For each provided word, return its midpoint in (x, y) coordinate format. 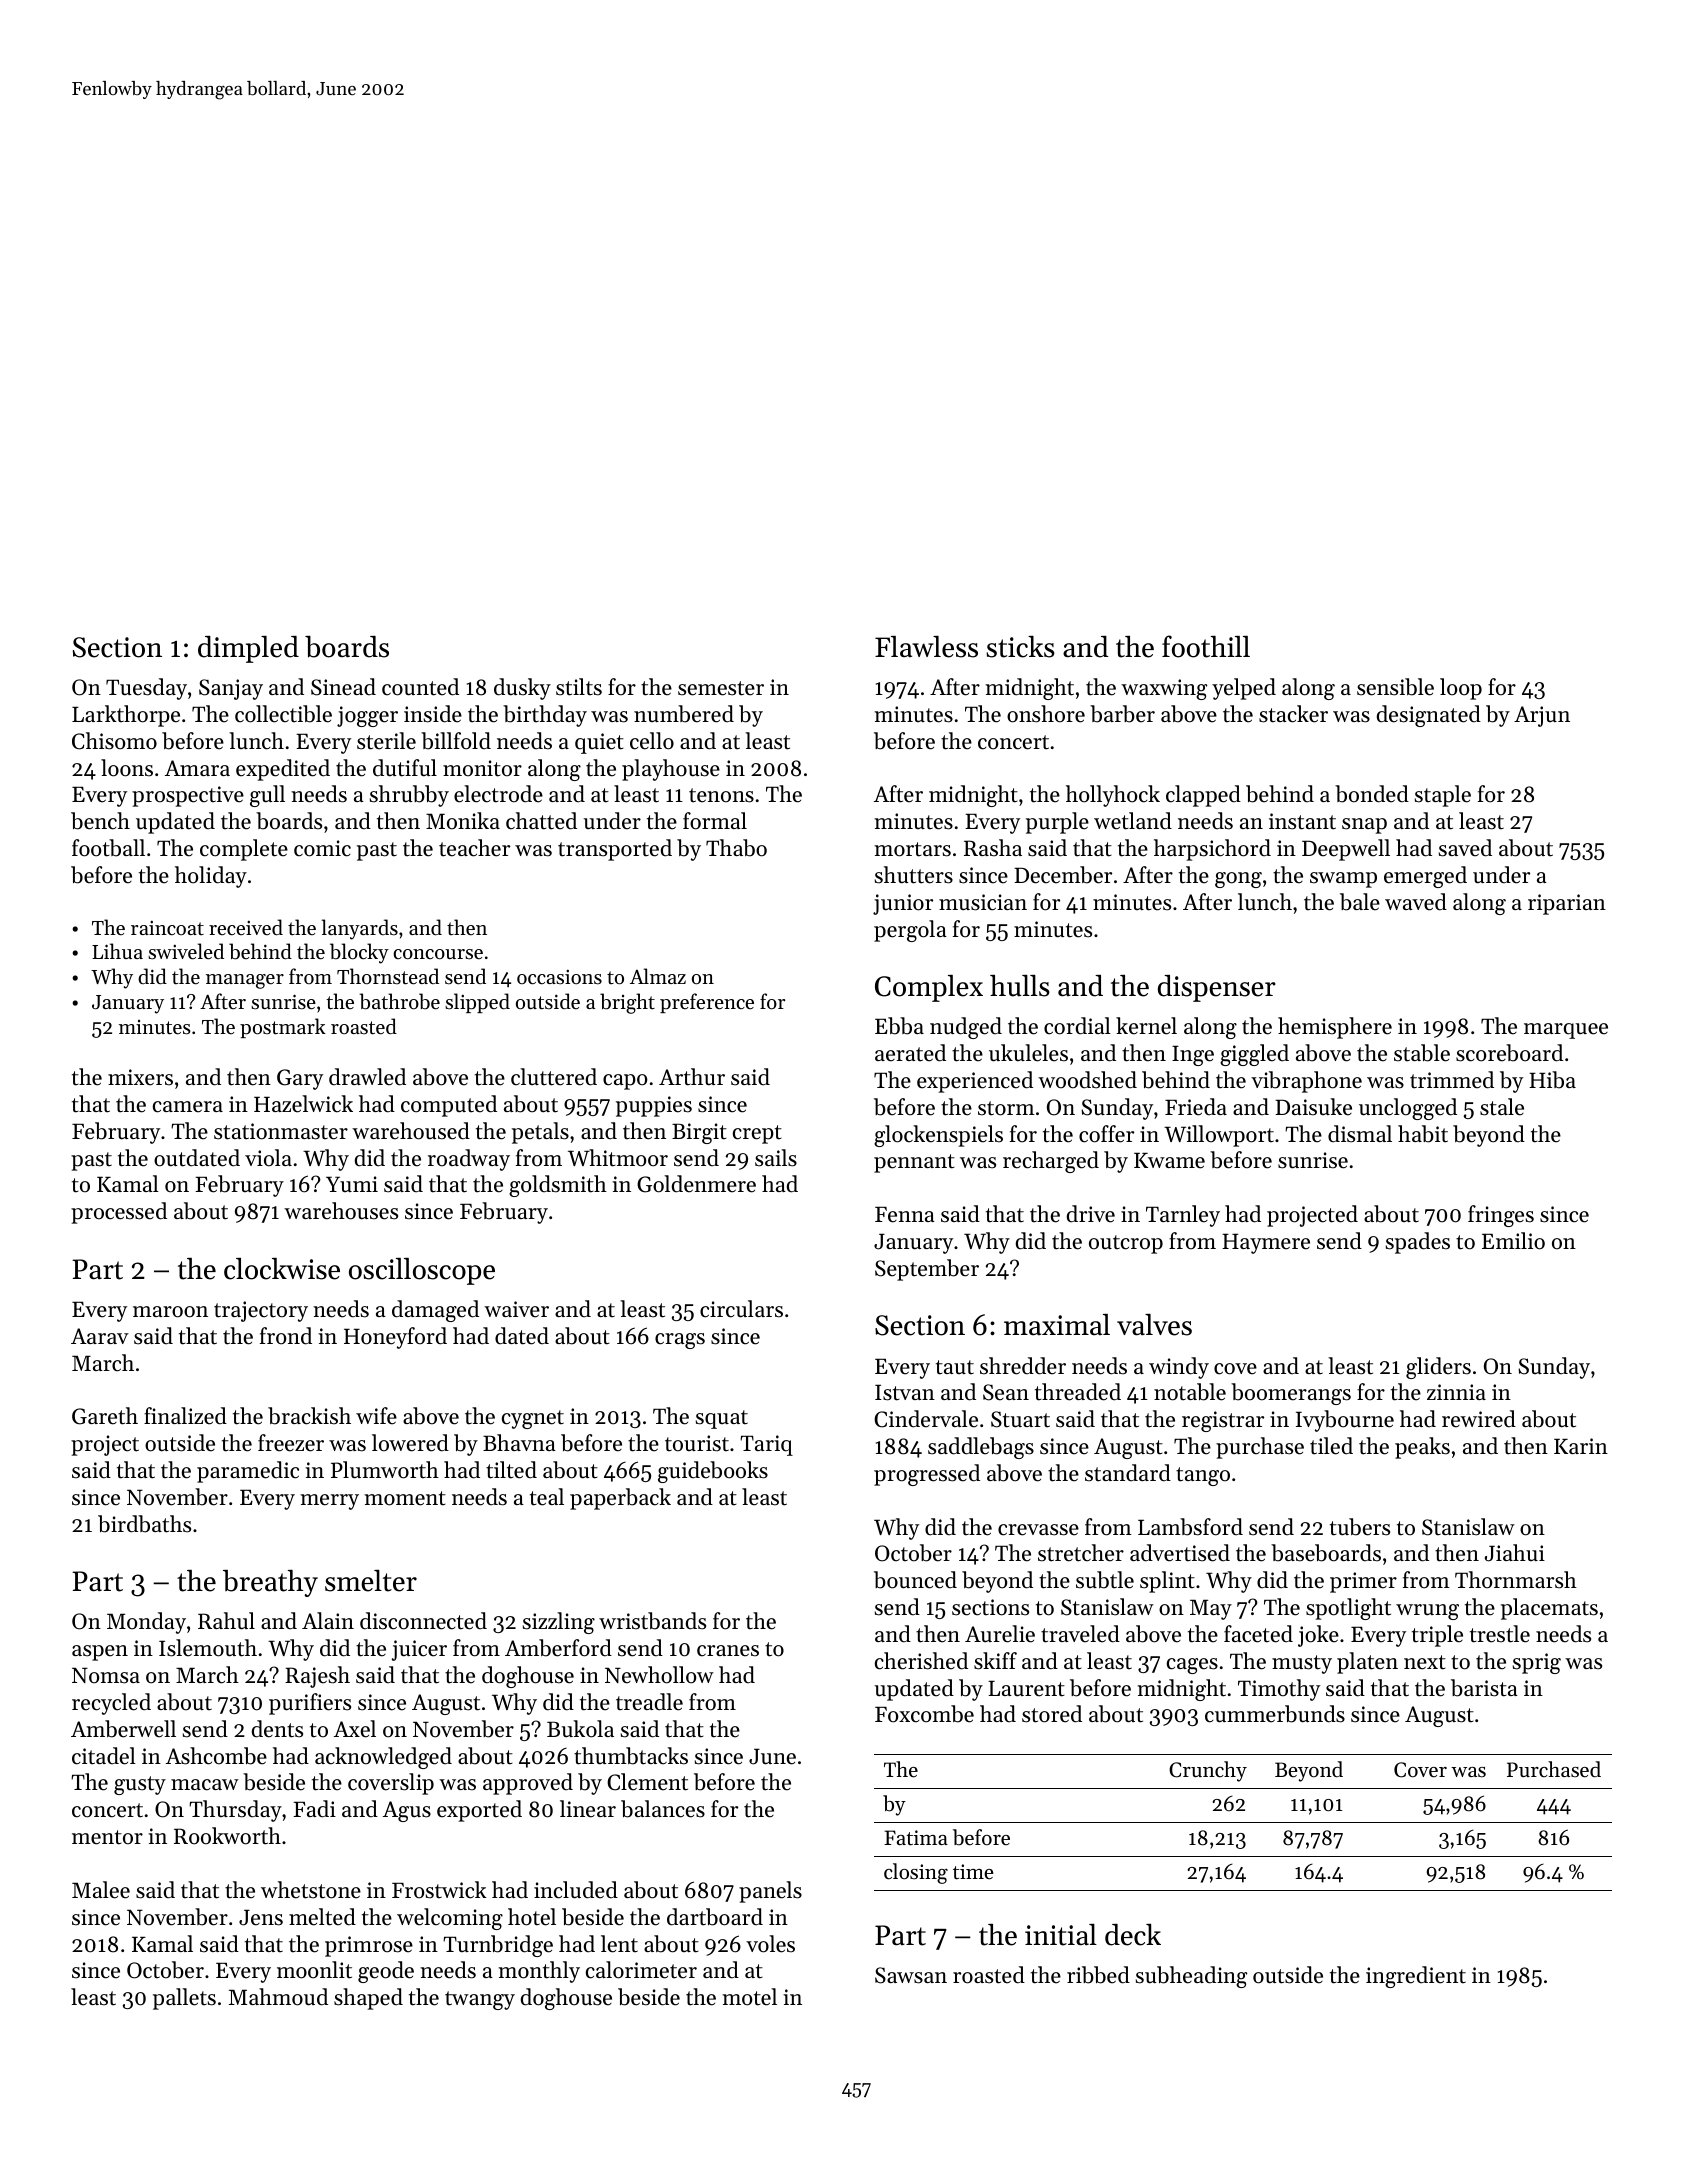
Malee (101, 1890)
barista (1484, 1688)
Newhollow (659, 1675)
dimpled (248, 649)
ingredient (1416, 1977)
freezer (291, 1443)
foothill (1206, 646)
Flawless (926, 647)
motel (749, 1997)
